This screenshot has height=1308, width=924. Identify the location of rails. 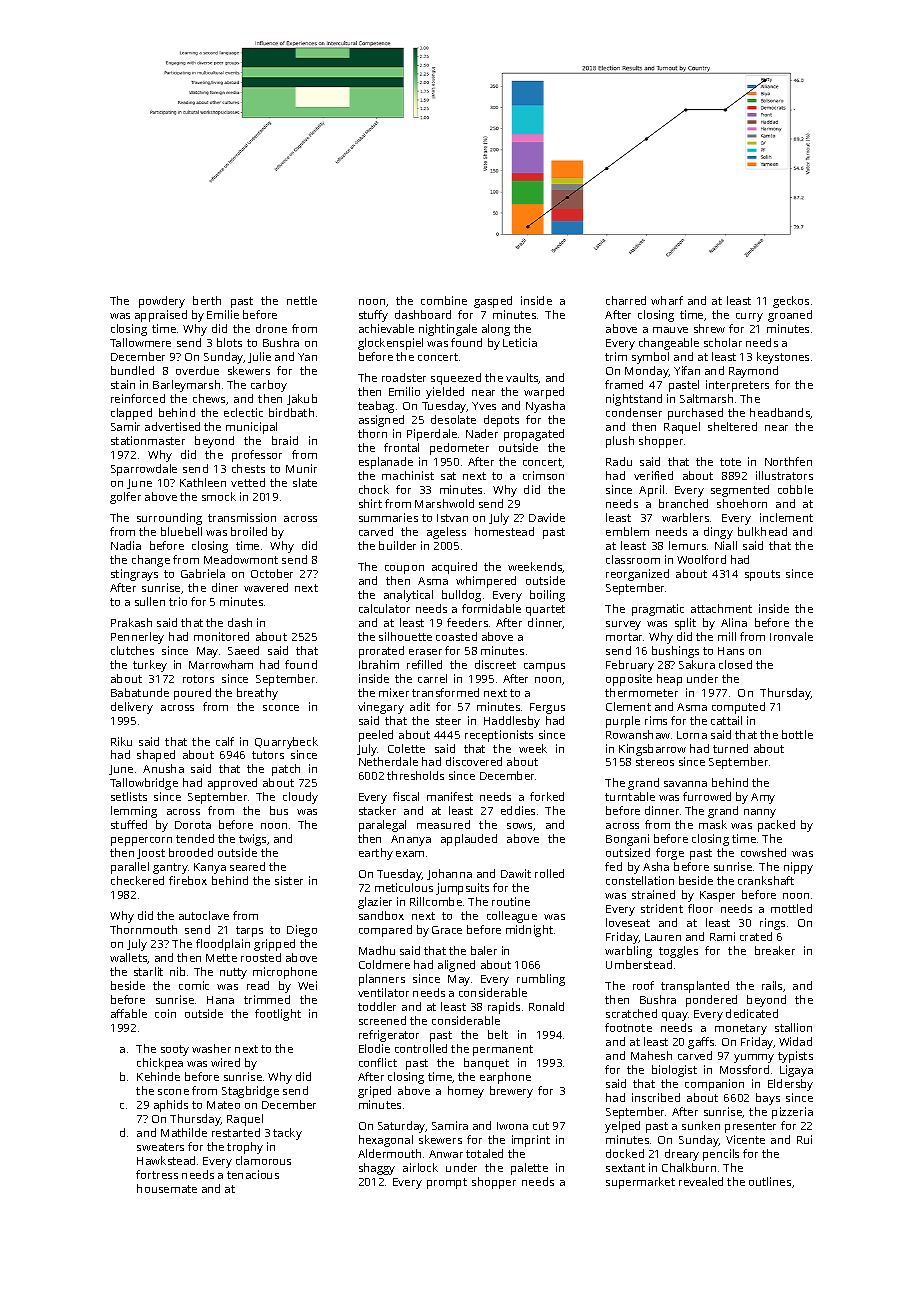
(772, 985).
